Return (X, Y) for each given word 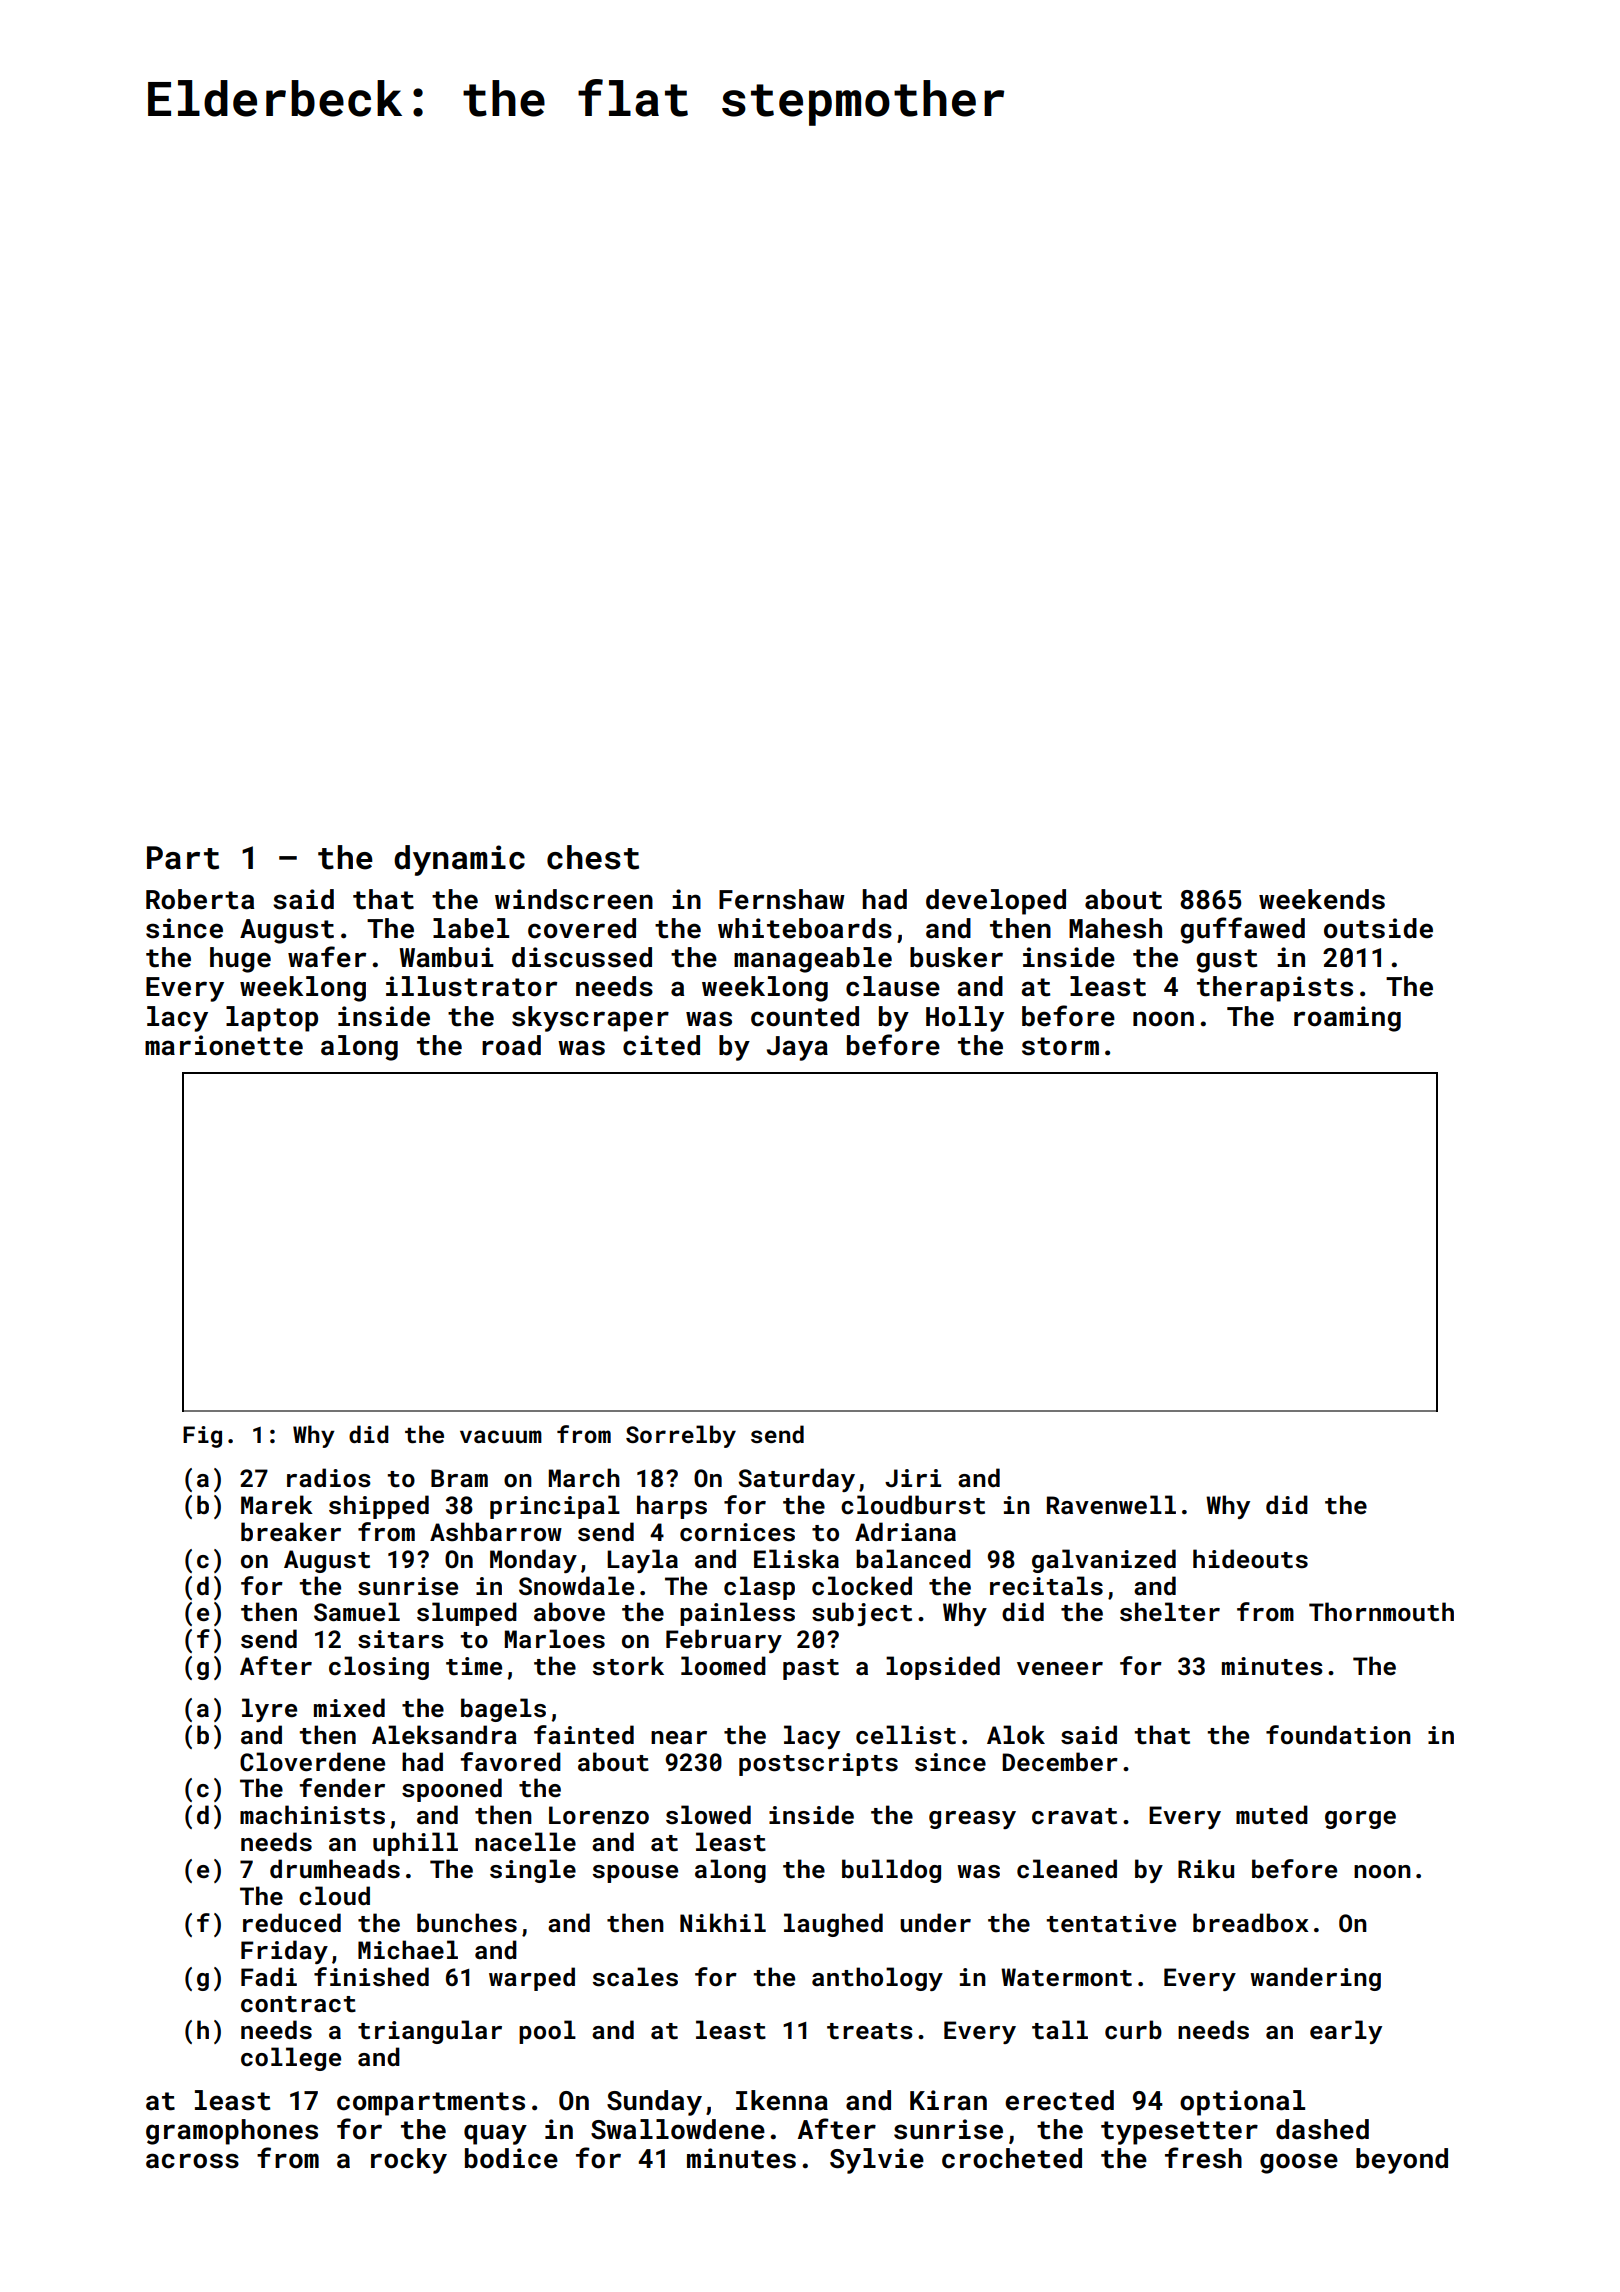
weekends (1322, 899)
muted (1272, 1815)
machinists (312, 1815)
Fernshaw (782, 899)
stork (628, 1666)
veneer (1060, 1668)
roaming (1347, 1019)
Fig (202, 1437)
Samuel (357, 1611)
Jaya (797, 1048)
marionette (224, 1045)
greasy (972, 1820)
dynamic (459, 860)
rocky (409, 2161)
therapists (1275, 989)
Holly (965, 1019)
